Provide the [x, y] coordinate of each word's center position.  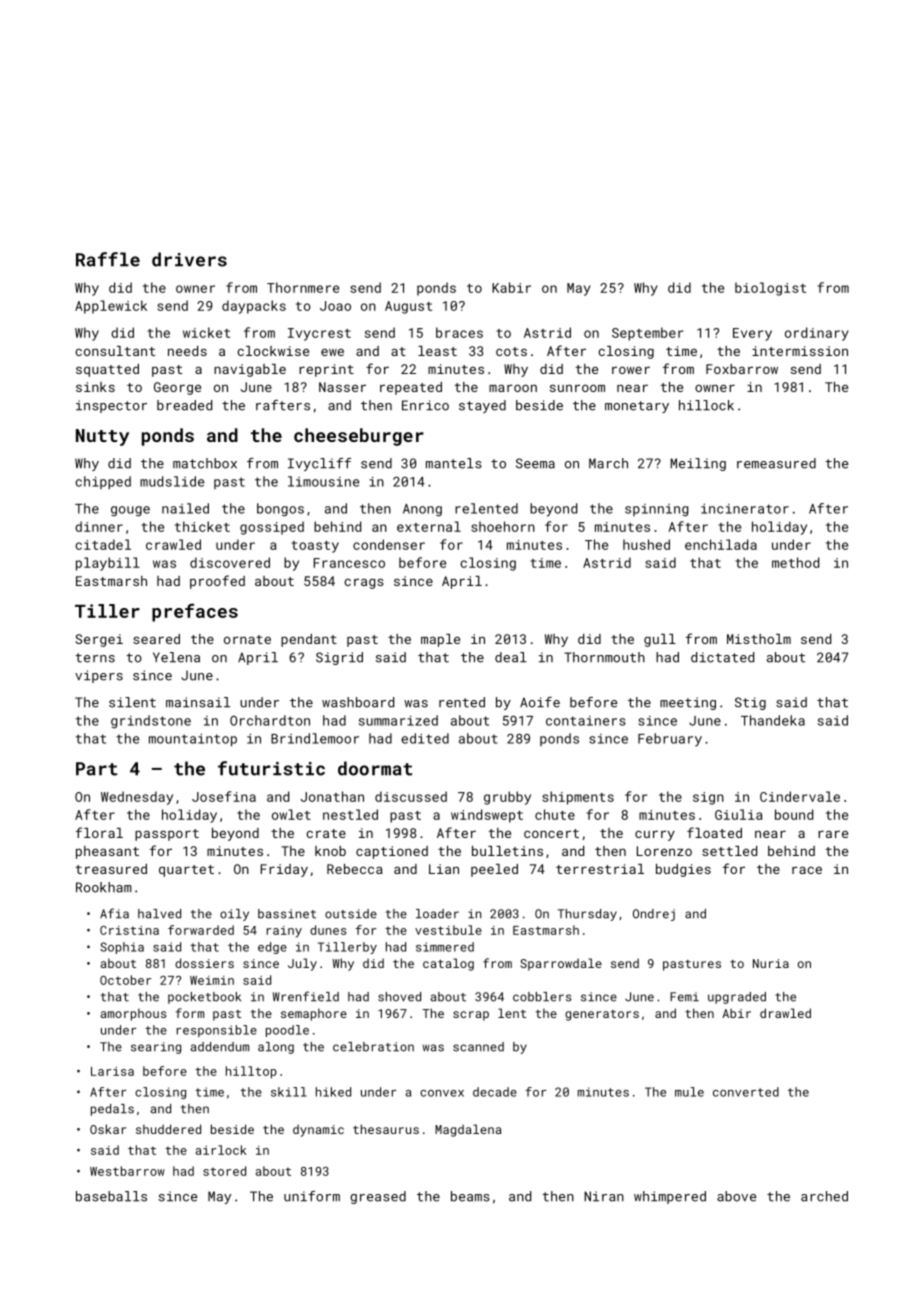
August [408, 307]
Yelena [176, 657]
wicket [206, 332]
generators [602, 1015]
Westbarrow [127, 1171]
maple [440, 640]
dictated [722, 657]
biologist [770, 289]
